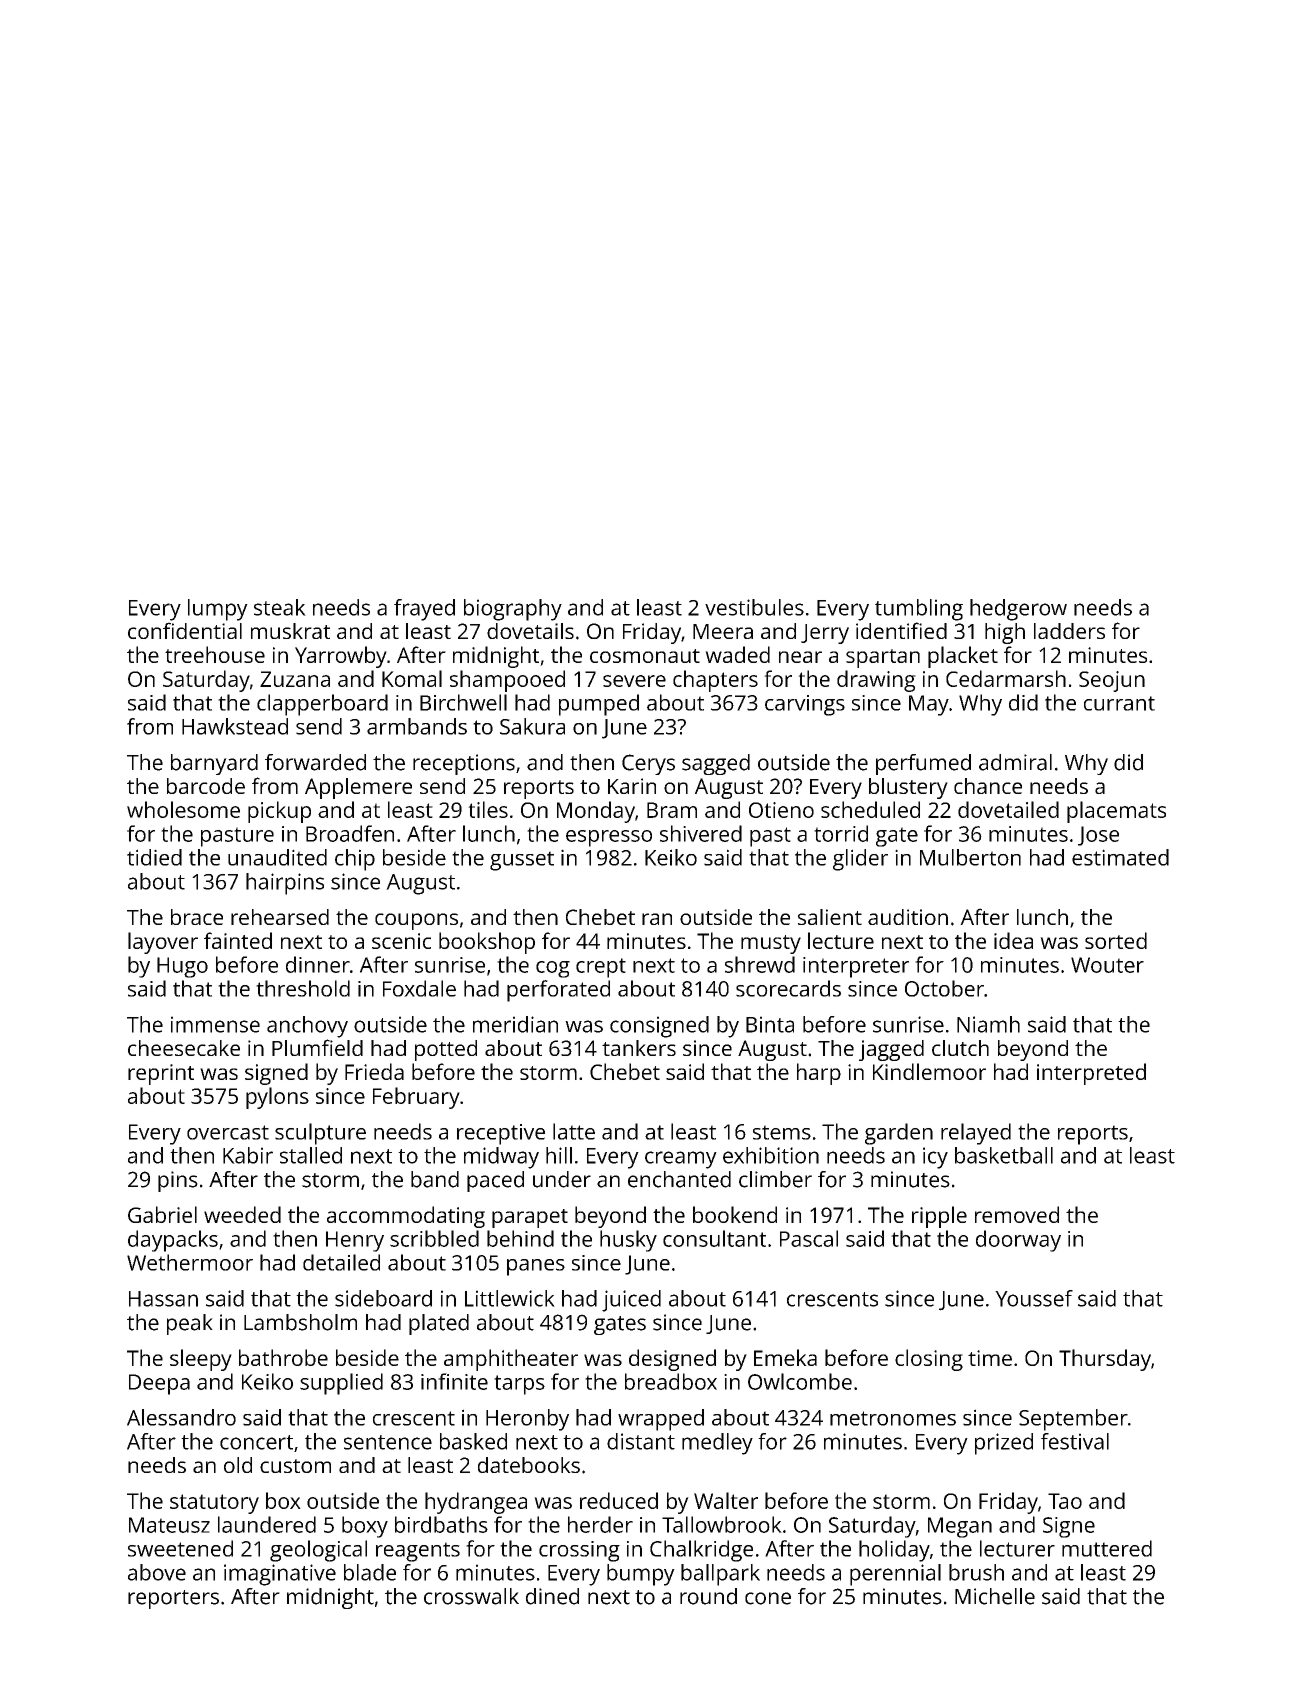 Image resolution: width=1302 pixels, height=1685 pixels. What do you see at coordinates (1034, 1298) in the screenshot?
I see `Youssef` at bounding box center [1034, 1298].
